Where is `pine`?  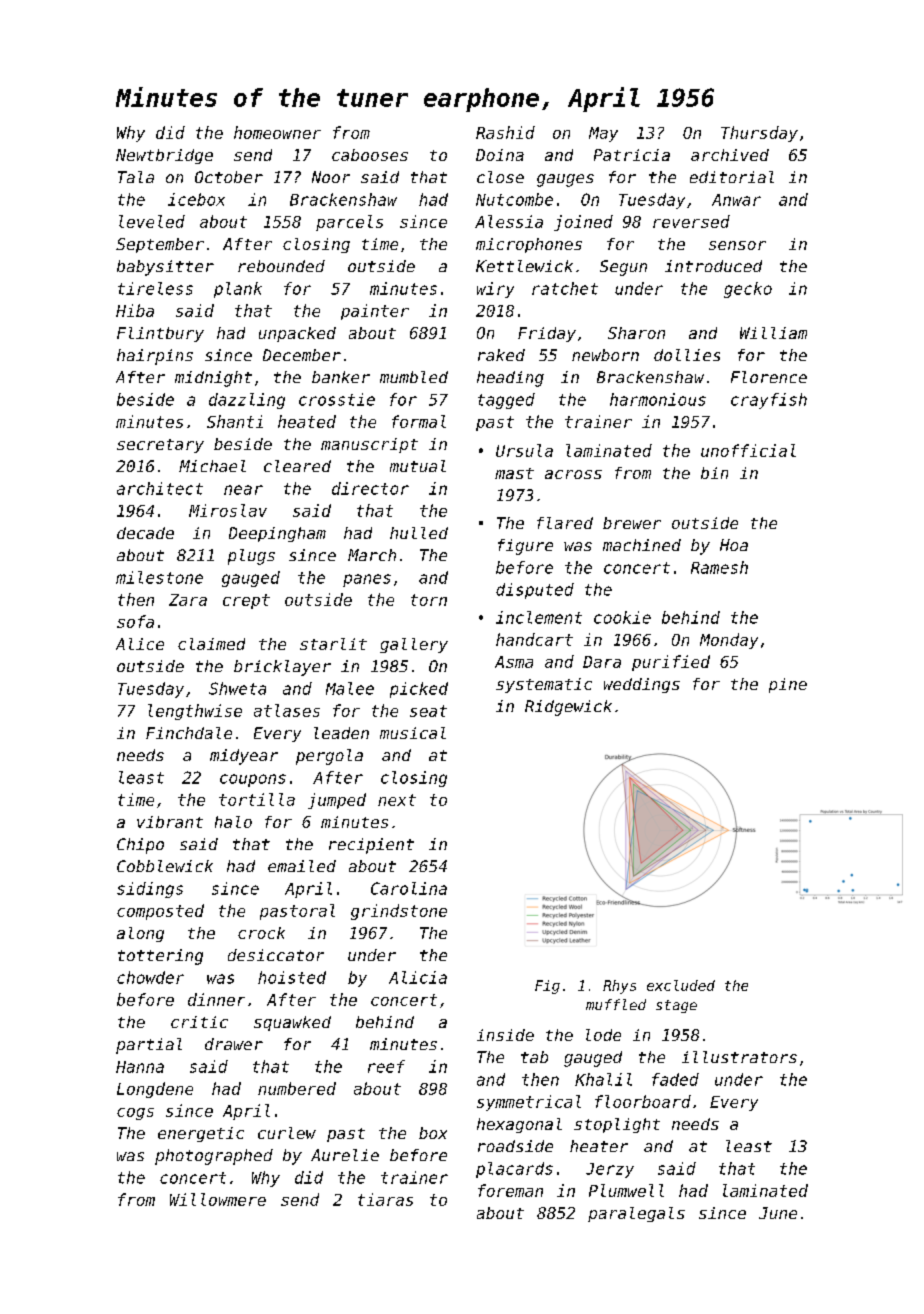
pine is located at coordinates (788, 685).
